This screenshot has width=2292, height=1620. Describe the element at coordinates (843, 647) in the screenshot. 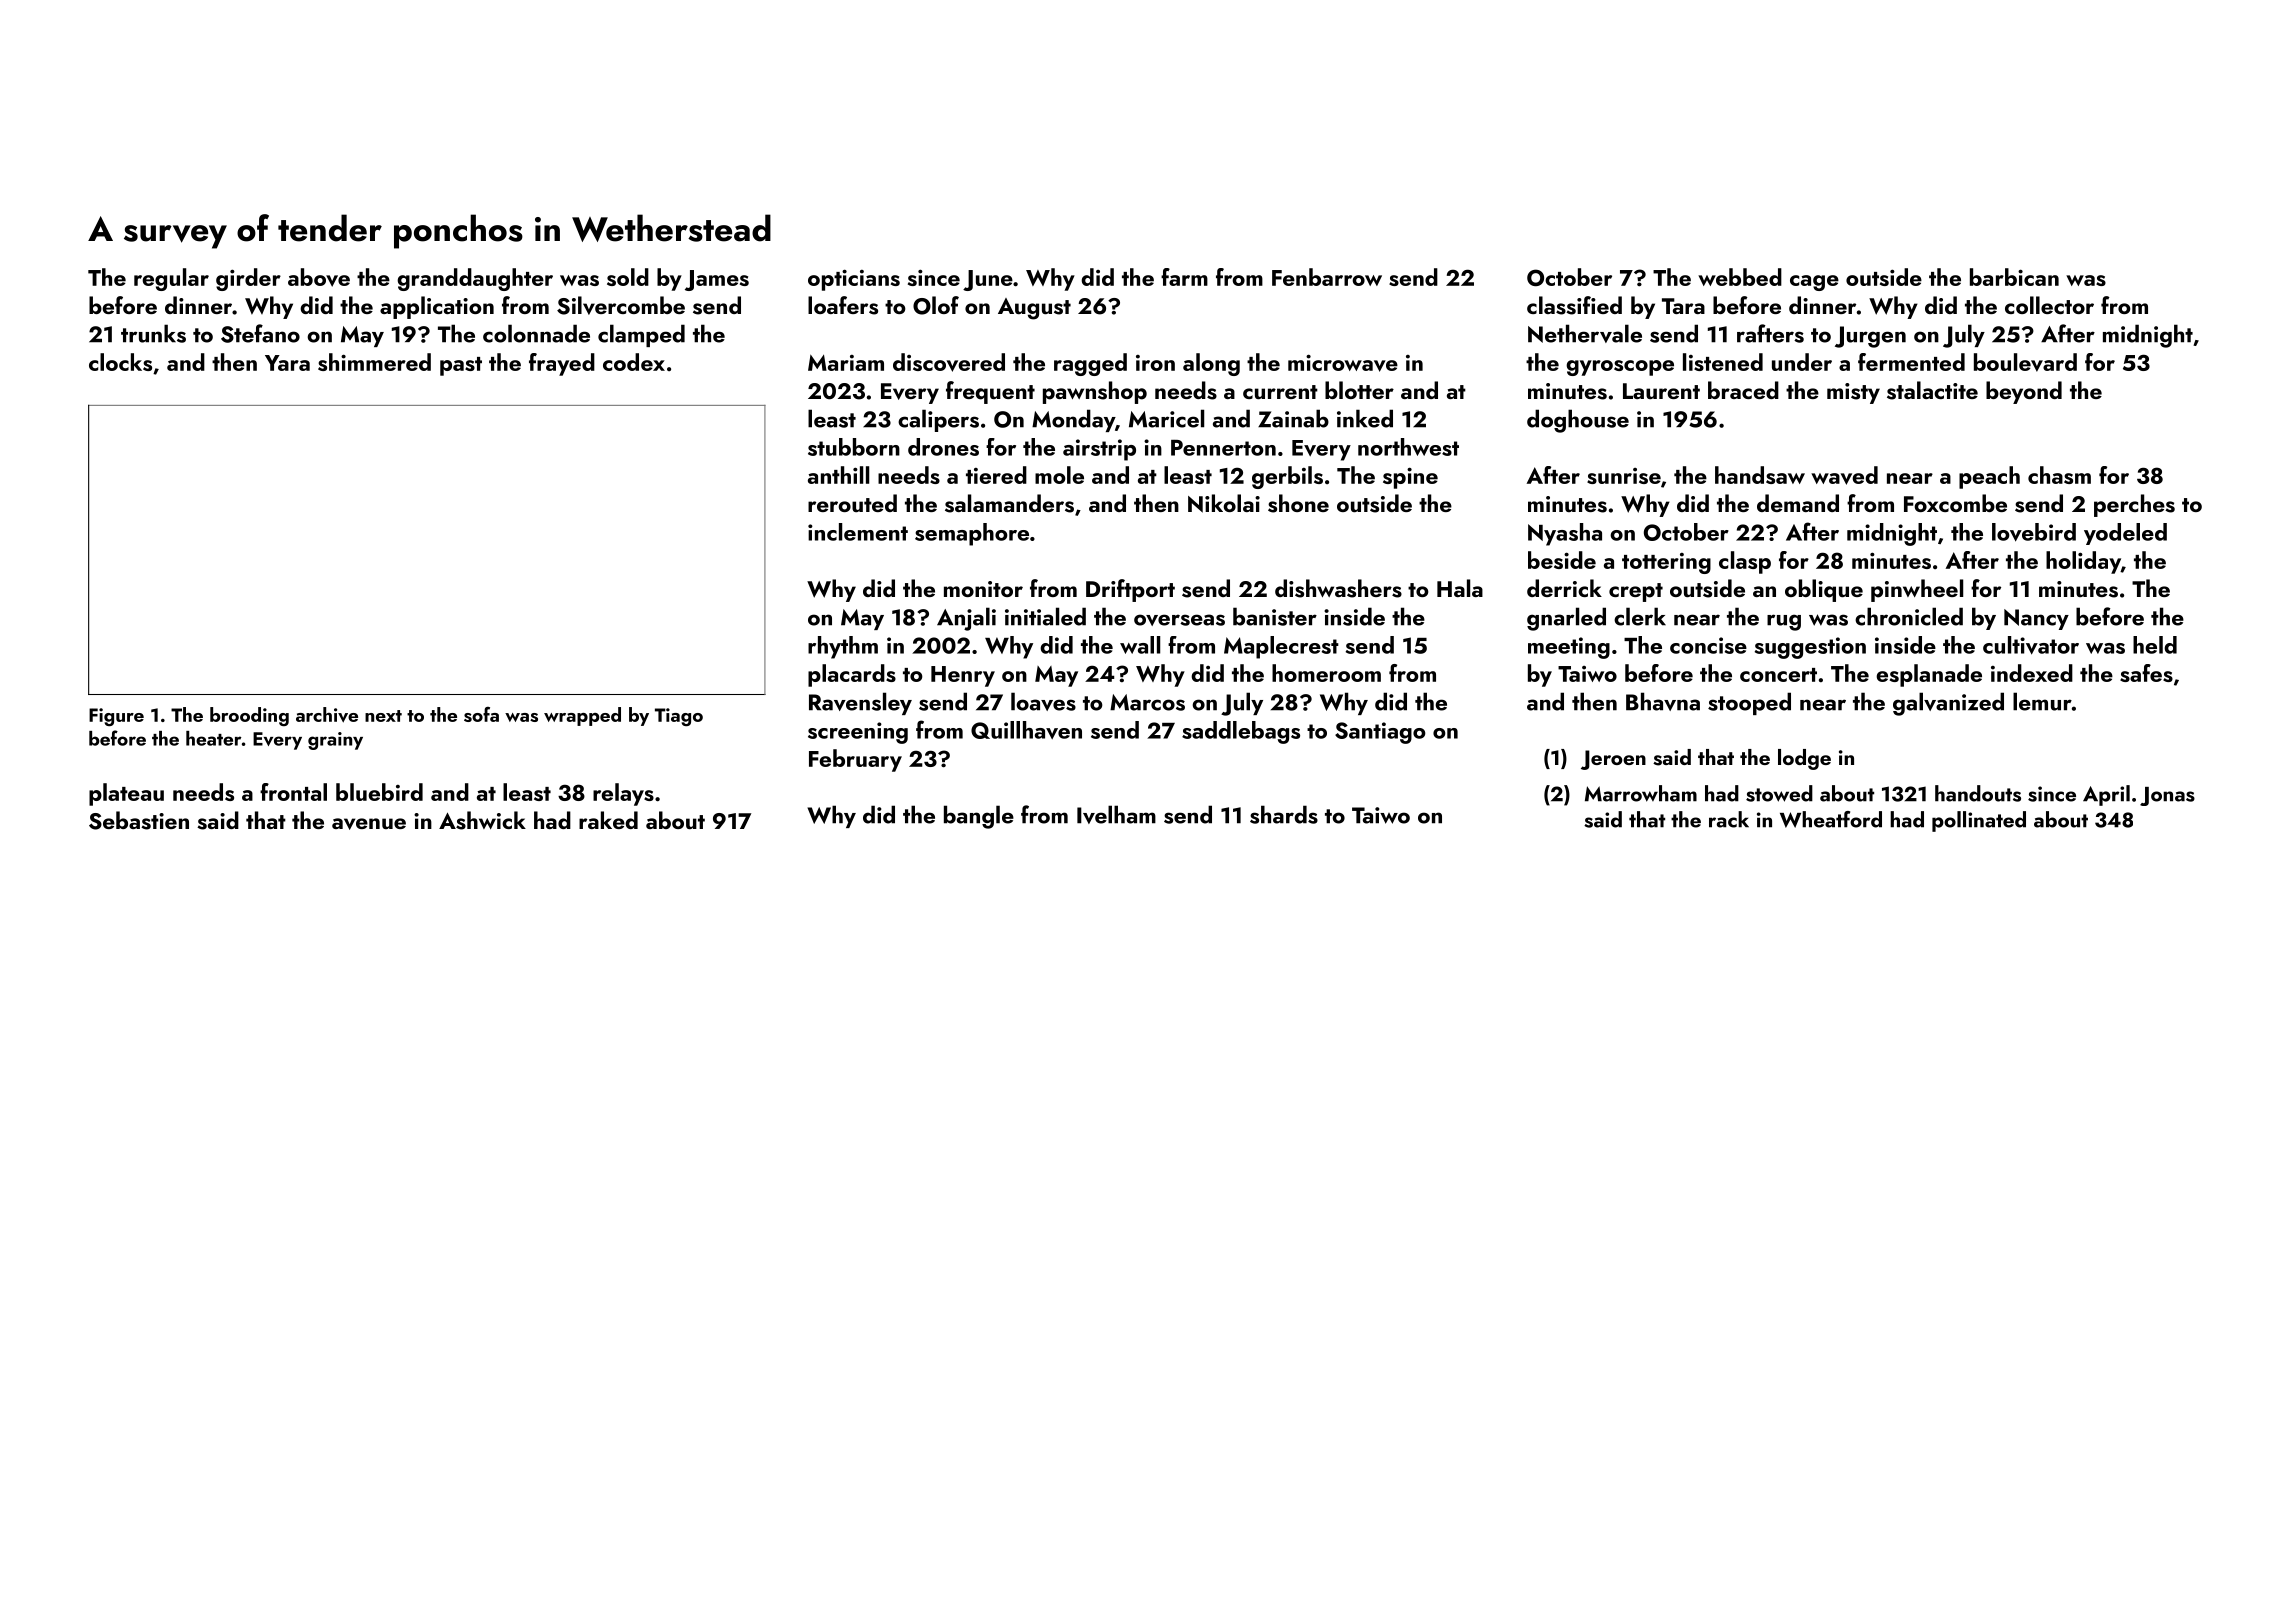

I see `rhythm` at that location.
